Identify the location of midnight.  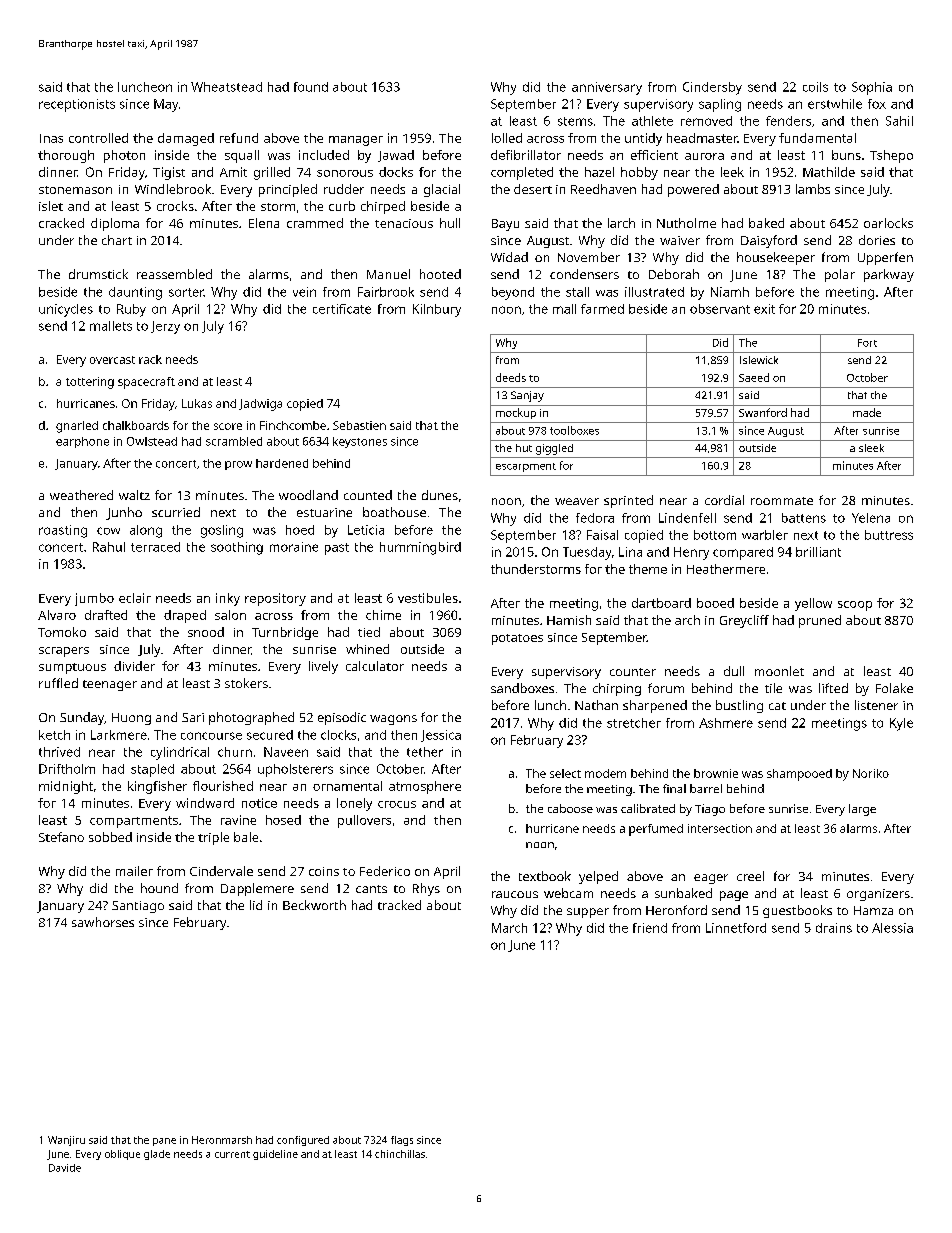
(66, 787).
